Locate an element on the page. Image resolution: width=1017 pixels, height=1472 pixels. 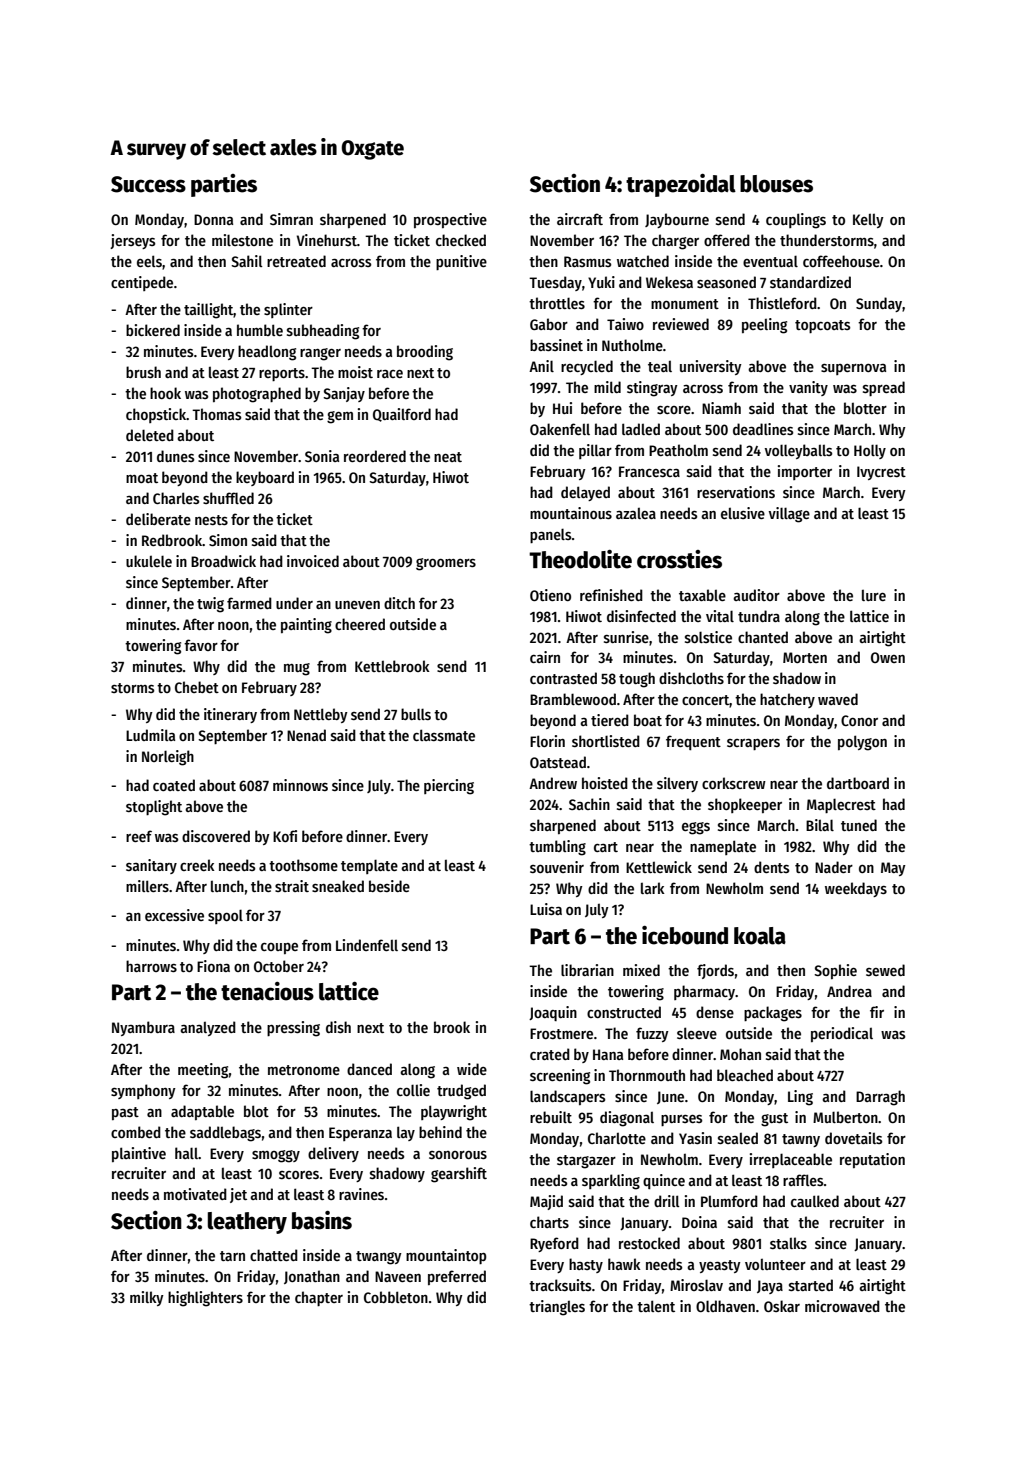
Kelly is located at coordinates (868, 221).
